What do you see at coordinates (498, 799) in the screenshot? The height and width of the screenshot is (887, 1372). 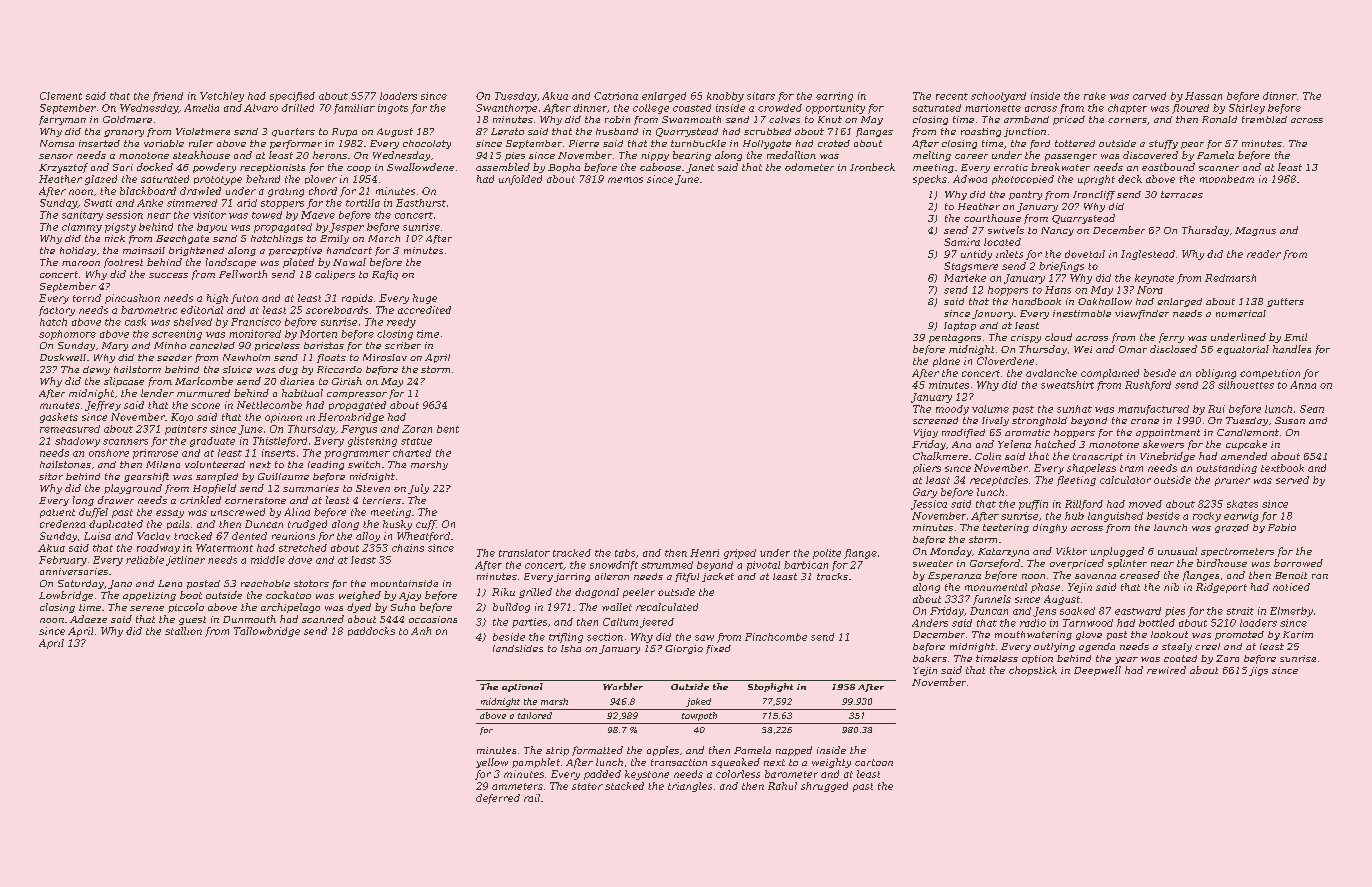 I see `deferred` at bounding box center [498, 799].
